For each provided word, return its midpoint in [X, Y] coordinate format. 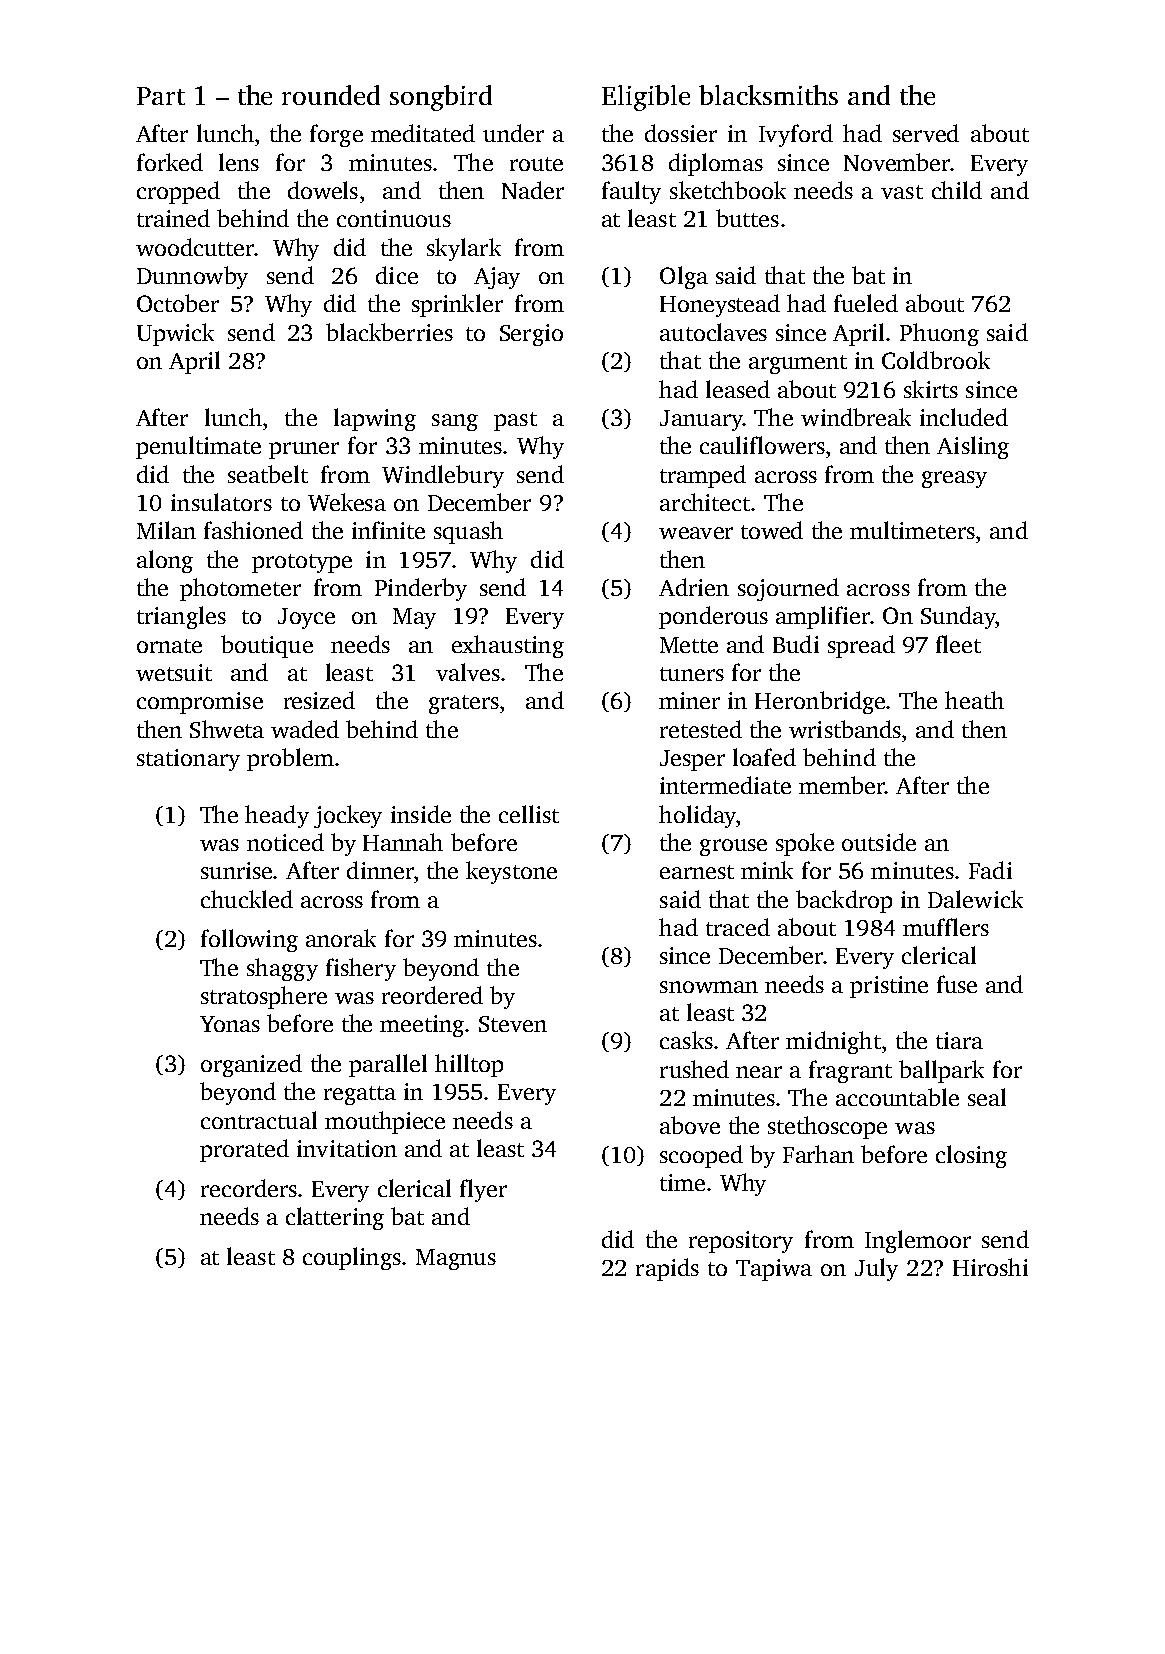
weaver [696, 533]
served [926, 133]
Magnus [456, 1259]
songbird [441, 98]
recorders [249, 1188]
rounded [331, 95]
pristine [889, 987]
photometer [240, 589]
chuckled [247, 899]
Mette [689, 645]
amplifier [823, 617]
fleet [958, 644]
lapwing [375, 419]
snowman [709, 987]
